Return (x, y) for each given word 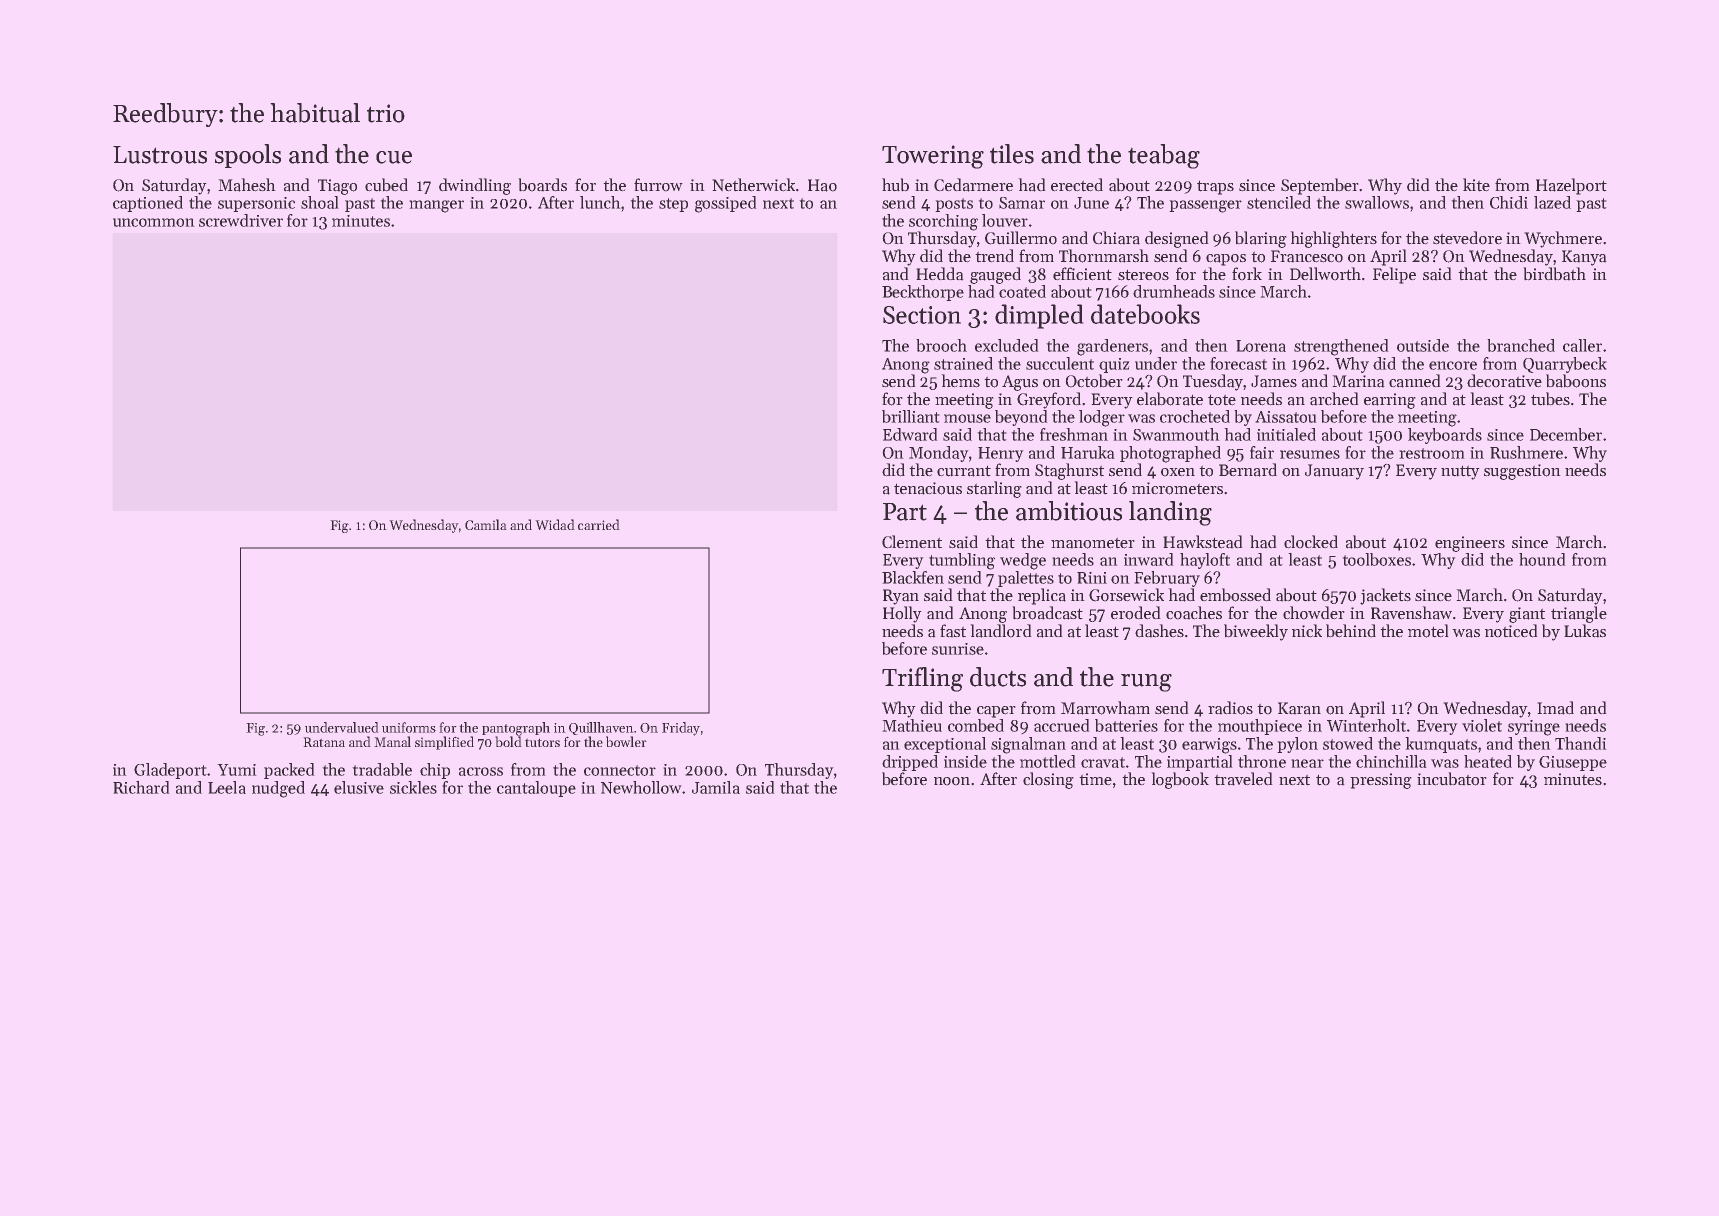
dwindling (475, 186)
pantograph (516, 729)
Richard (141, 787)
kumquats (1441, 745)
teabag (1164, 156)
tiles (1012, 154)
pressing (1381, 781)
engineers (1470, 544)
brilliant (910, 416)
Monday (938, 454)
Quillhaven (601, 728)
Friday (681, 729)
